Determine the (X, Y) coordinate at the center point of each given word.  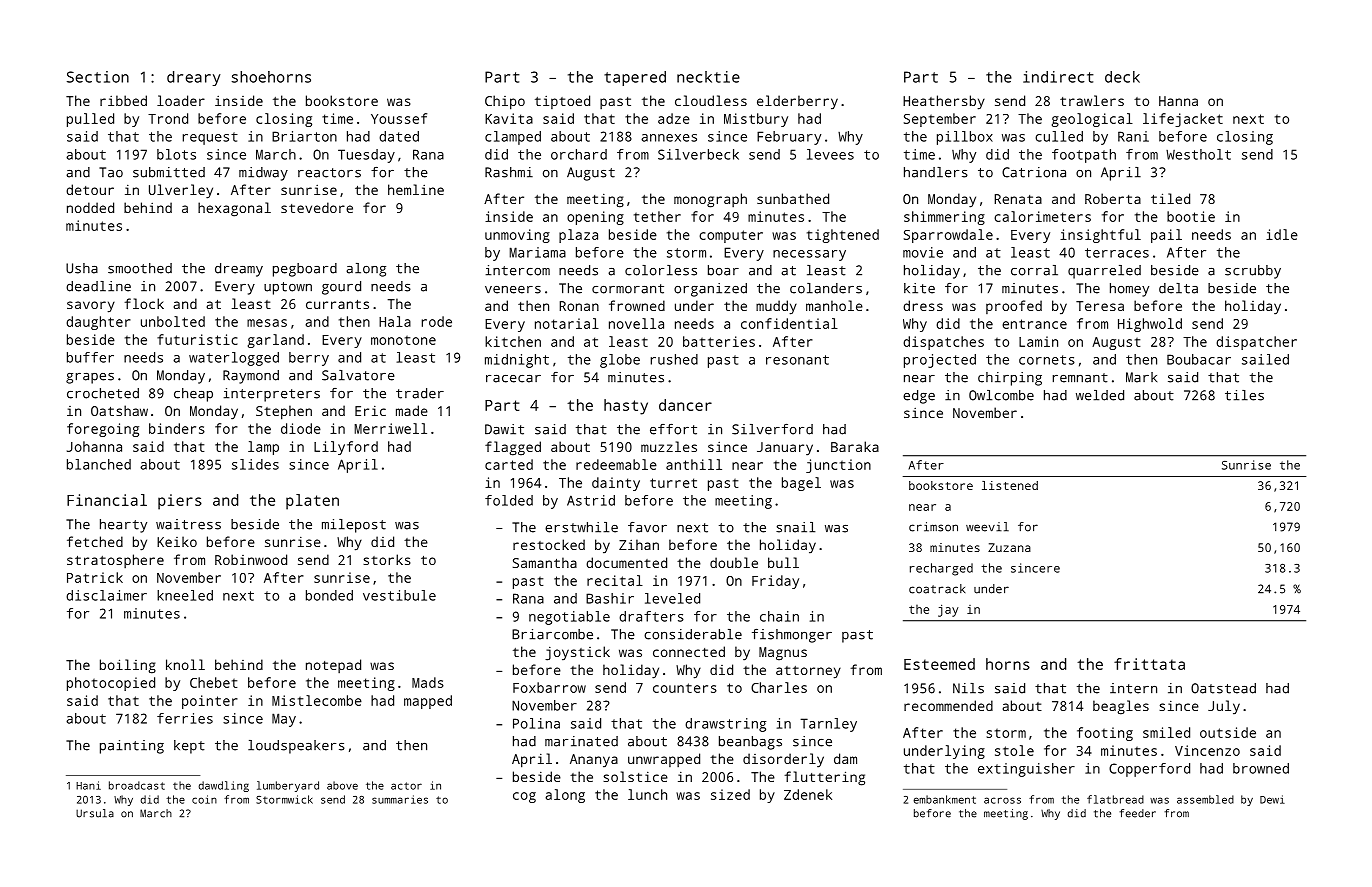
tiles (1244, 395)
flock (144, 303)
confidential (789, 323)
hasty (626, 407)
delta (1178, 288)
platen (312, 502)
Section (98, 77)
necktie (708, 77)
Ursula (95, 813)
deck (1122, 77)
